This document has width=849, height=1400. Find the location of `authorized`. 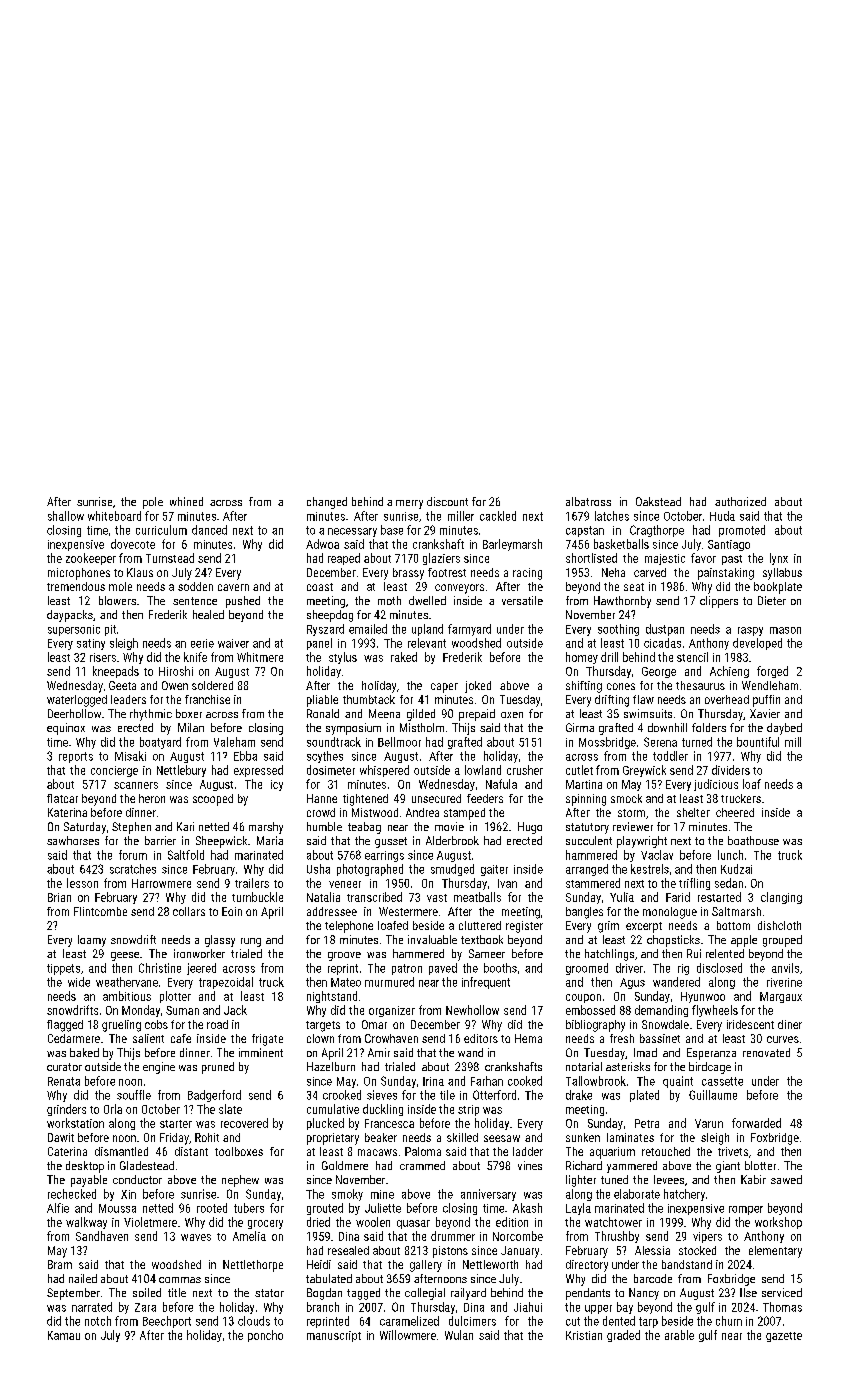

authorized is located at coordinates (740, 501).
